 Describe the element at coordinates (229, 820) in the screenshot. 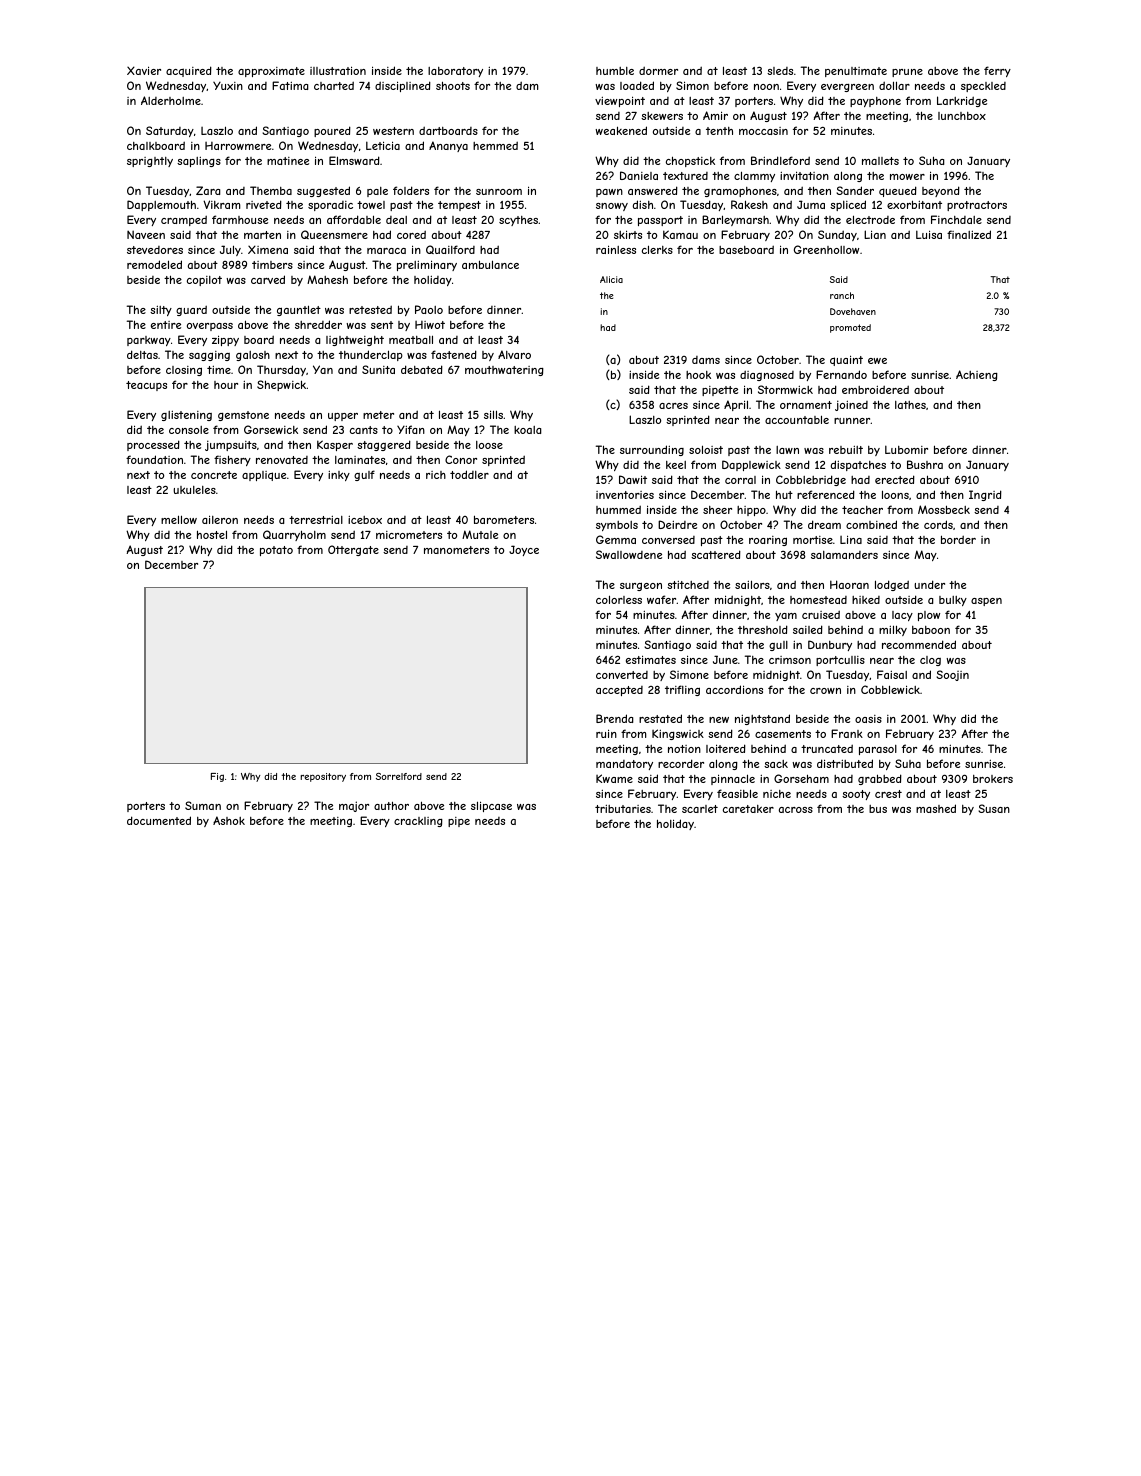

I see `Ashok` at that location.
